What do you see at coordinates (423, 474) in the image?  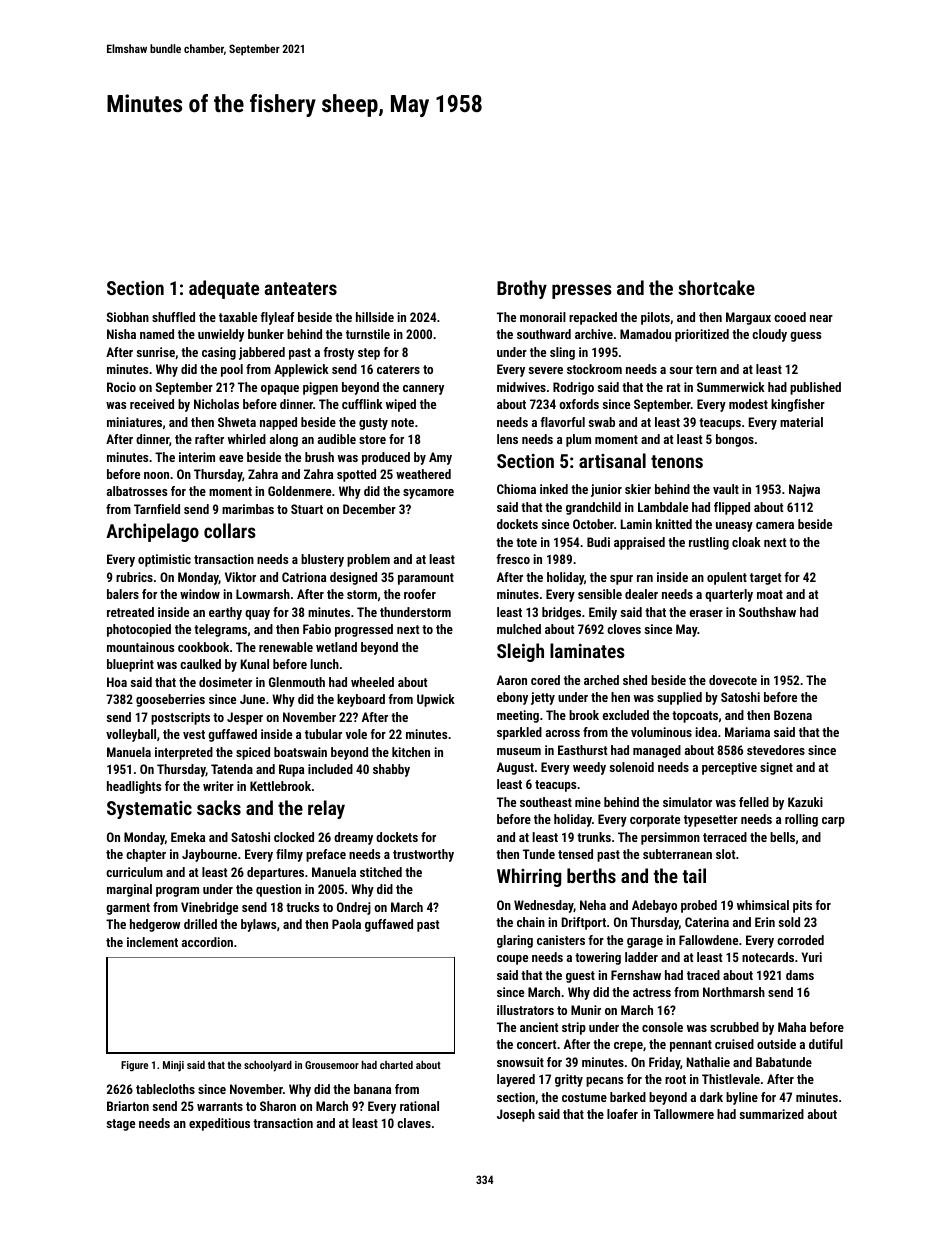 I see `weathered` at bounding box center [423, 474].
